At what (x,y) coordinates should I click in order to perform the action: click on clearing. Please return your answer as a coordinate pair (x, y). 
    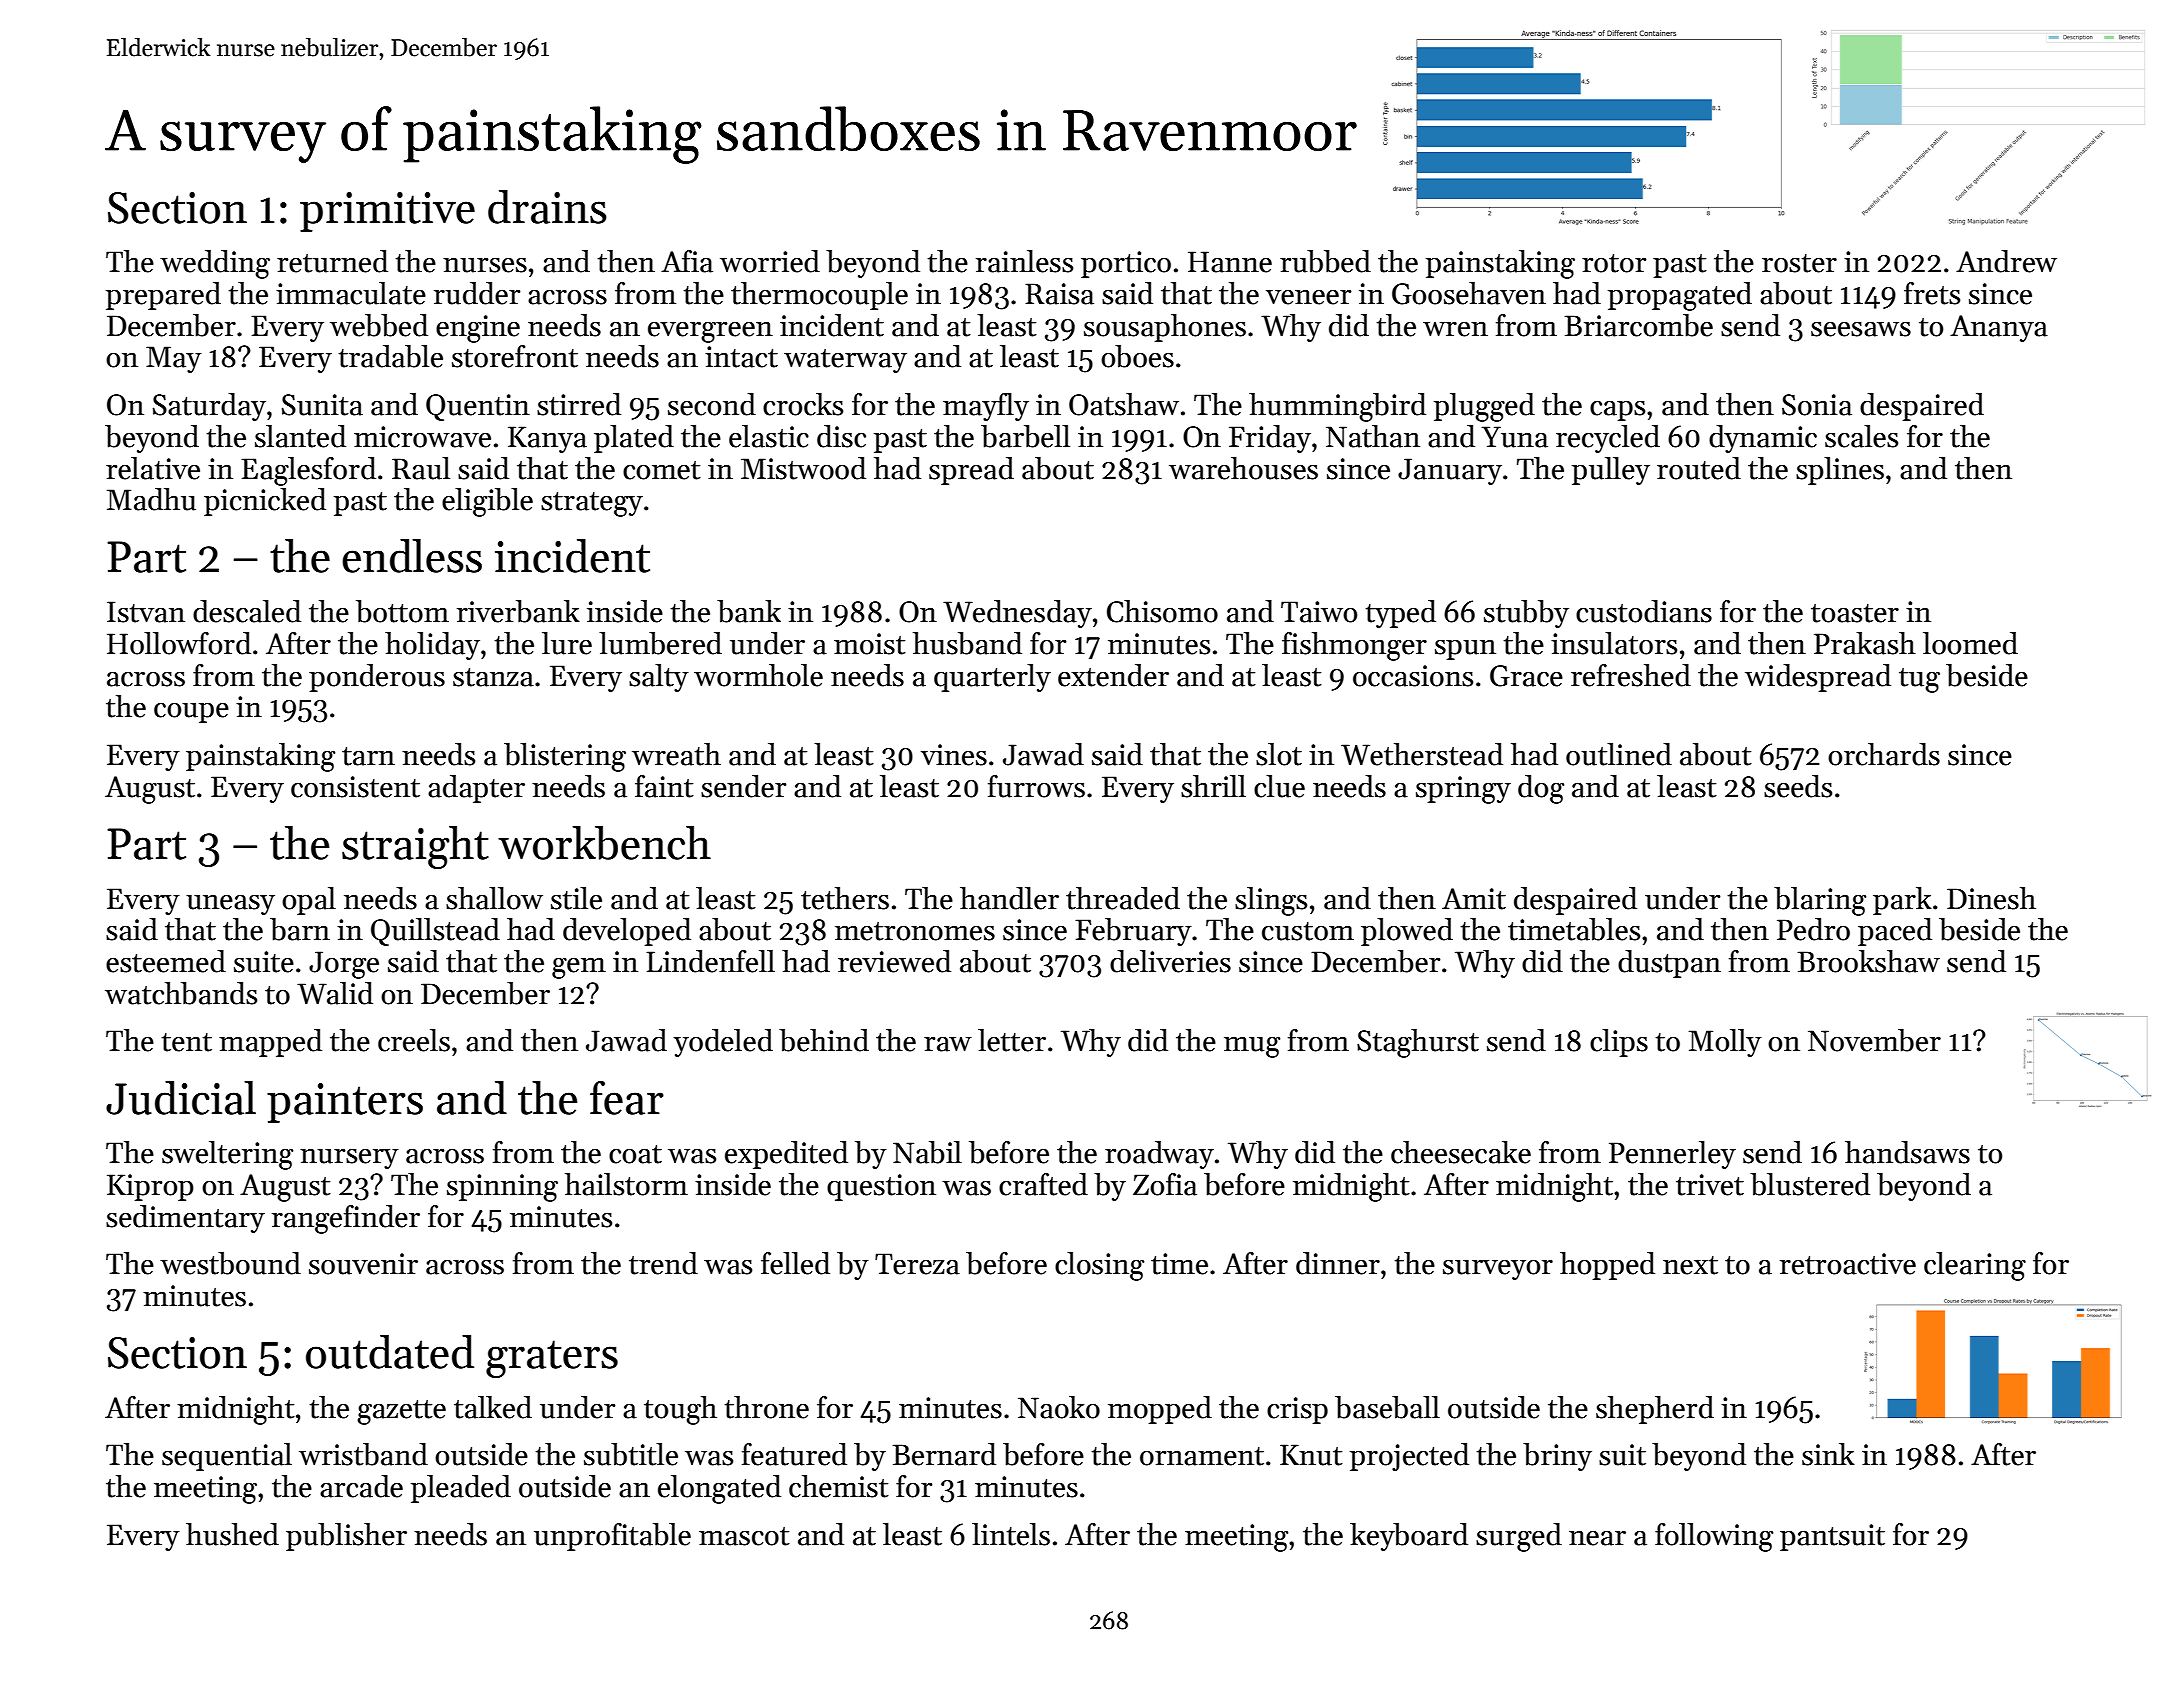
    Looking at the image, I should click on (1975, 1266).
